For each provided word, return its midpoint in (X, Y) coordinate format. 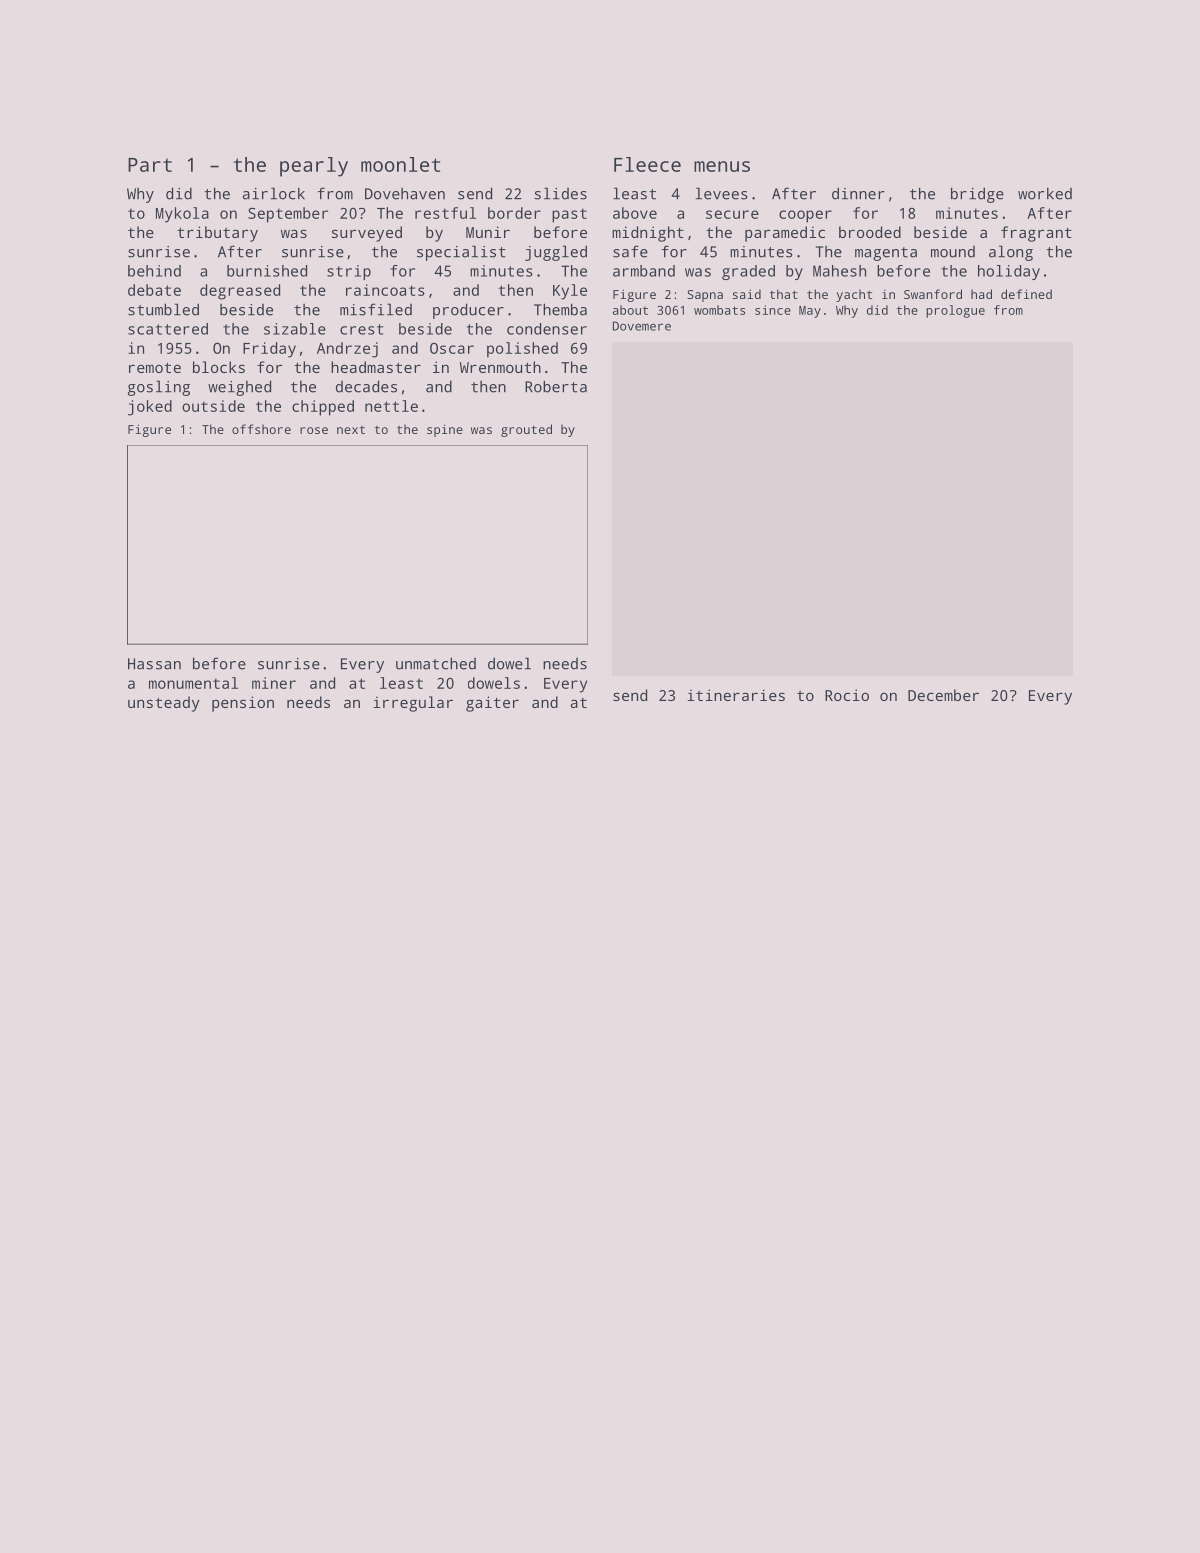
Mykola (182, 215)
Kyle (570, 292)
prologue (955, 311)
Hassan (154, 664)
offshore (261, 429)
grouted (526, 430)
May (810, 312)
